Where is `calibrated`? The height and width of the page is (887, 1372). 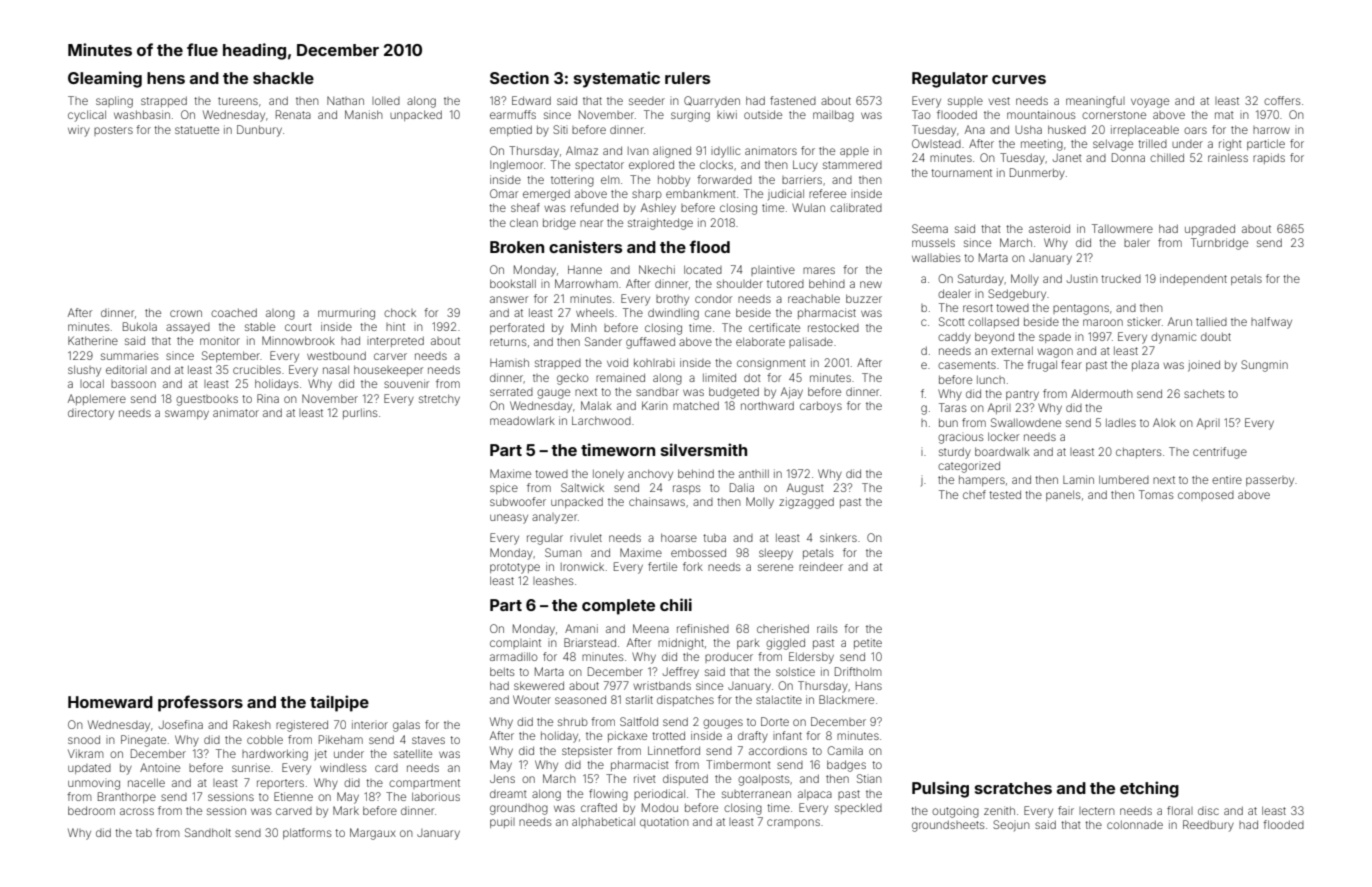 calibrated is located at coordinates (856, 207).
